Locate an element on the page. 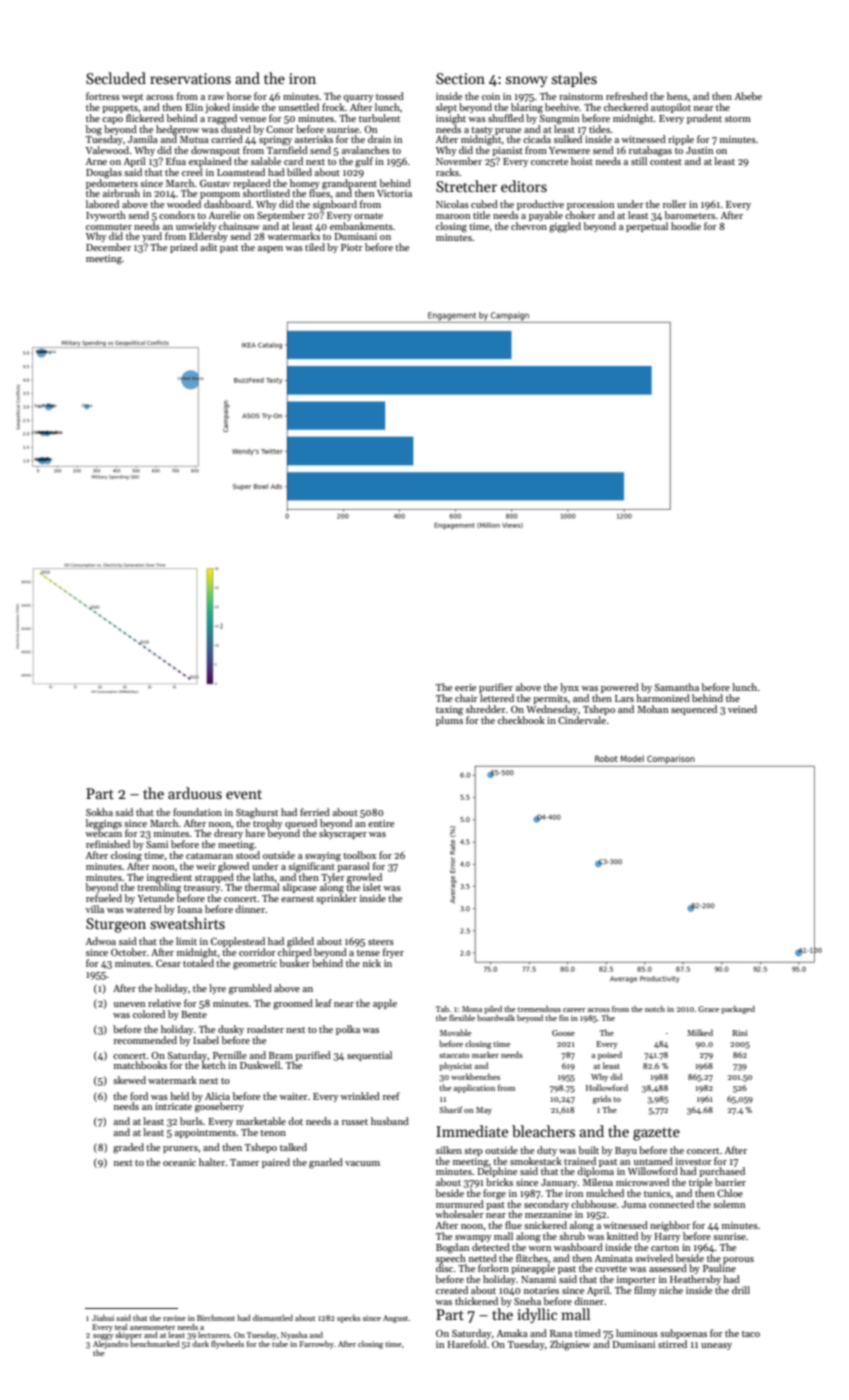 The image size is (849, 1400). totaled is located at coordinates (198, 963).
